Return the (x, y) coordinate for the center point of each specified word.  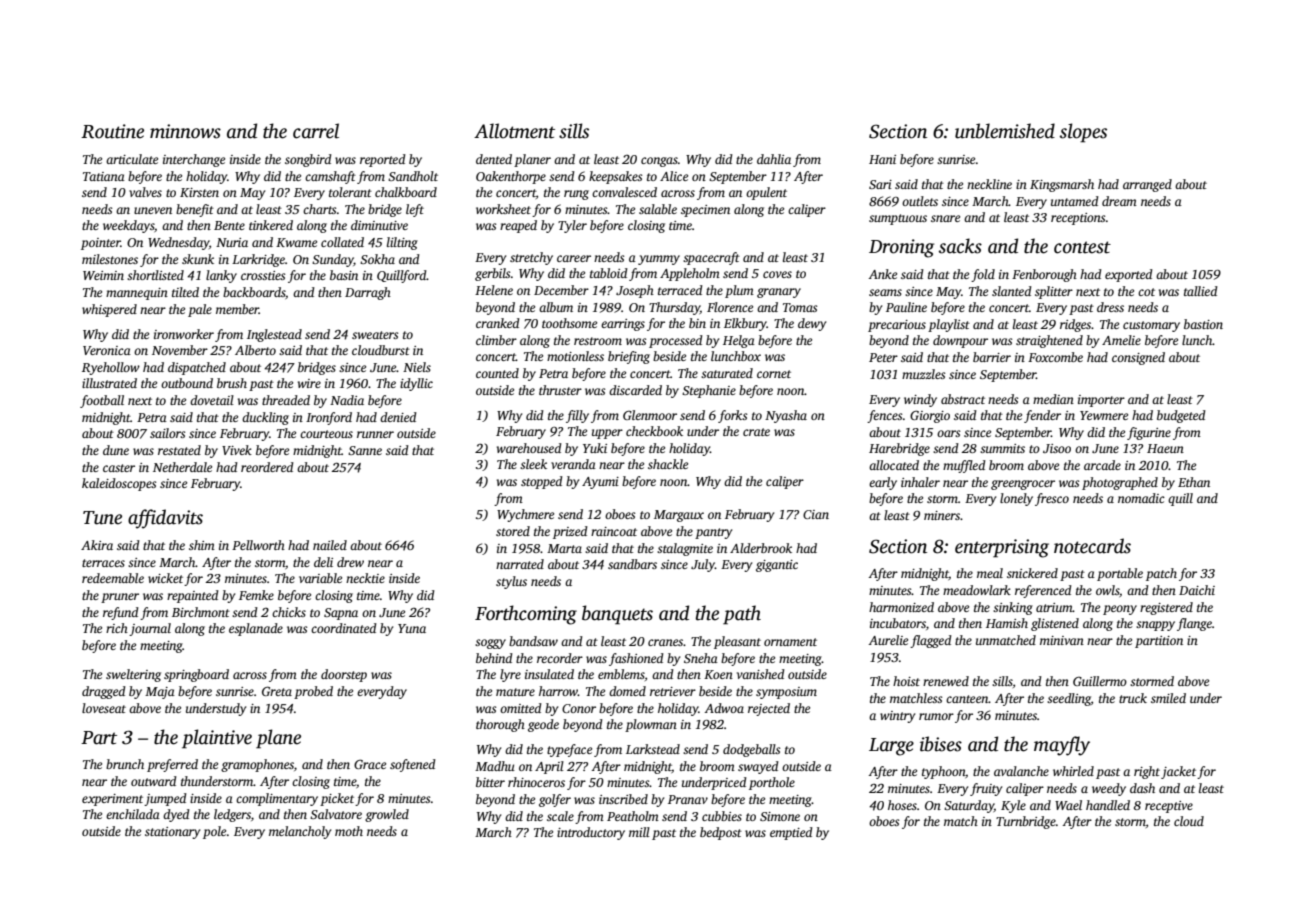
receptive (1169, 807)
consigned (1138, 358)
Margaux (679, 516)
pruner (120, 598)
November (180, 350)
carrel (316, 131)
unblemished (1005, 131)
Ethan (1194, 482)
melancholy (300, 832)
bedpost (721, 833)
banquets (617, 615)
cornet (774, 374)
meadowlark (977, 590)
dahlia (774, 159)
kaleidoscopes (119, 484)
